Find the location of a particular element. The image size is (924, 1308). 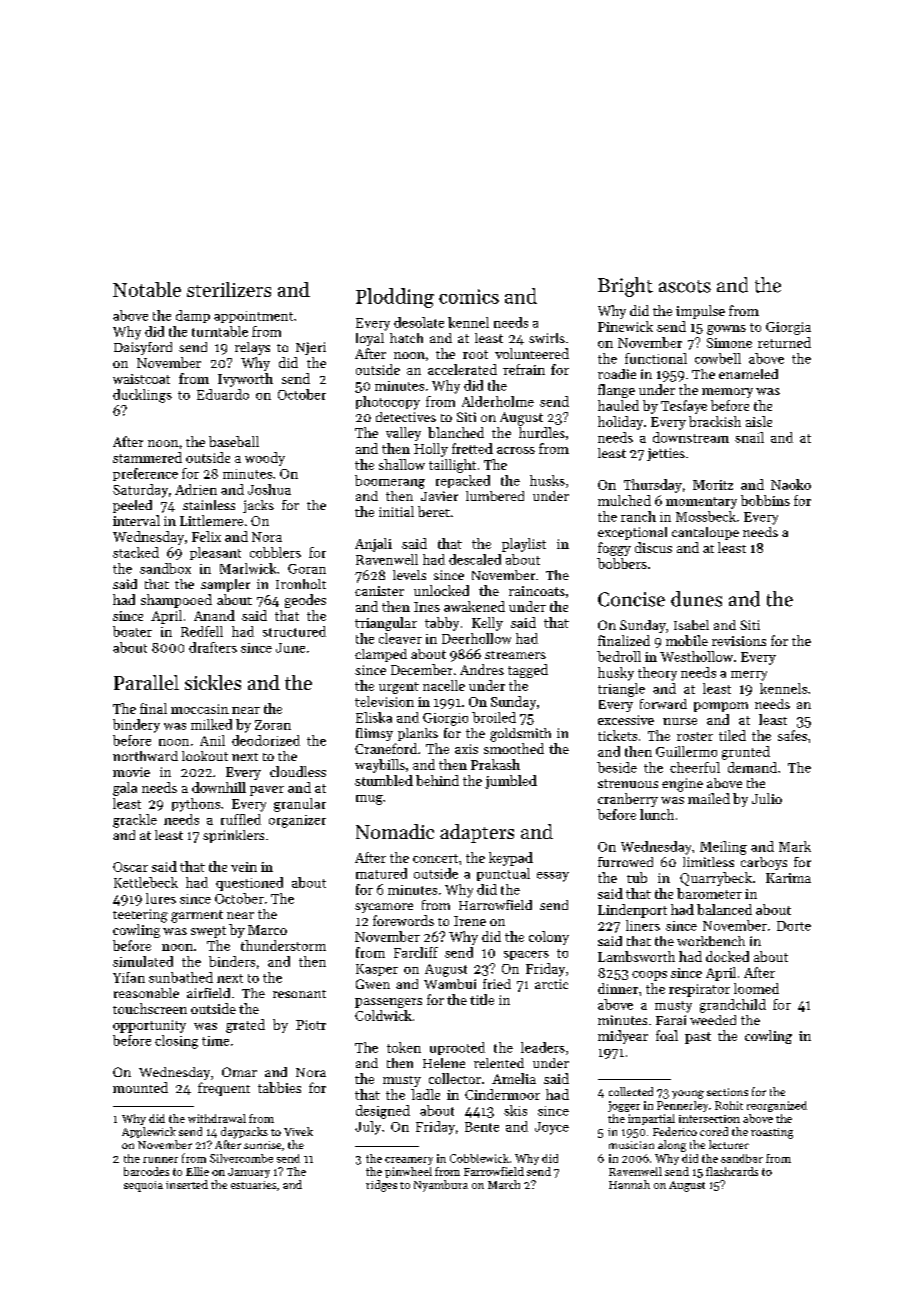

exceptional is located at coordinates (632, 533).
